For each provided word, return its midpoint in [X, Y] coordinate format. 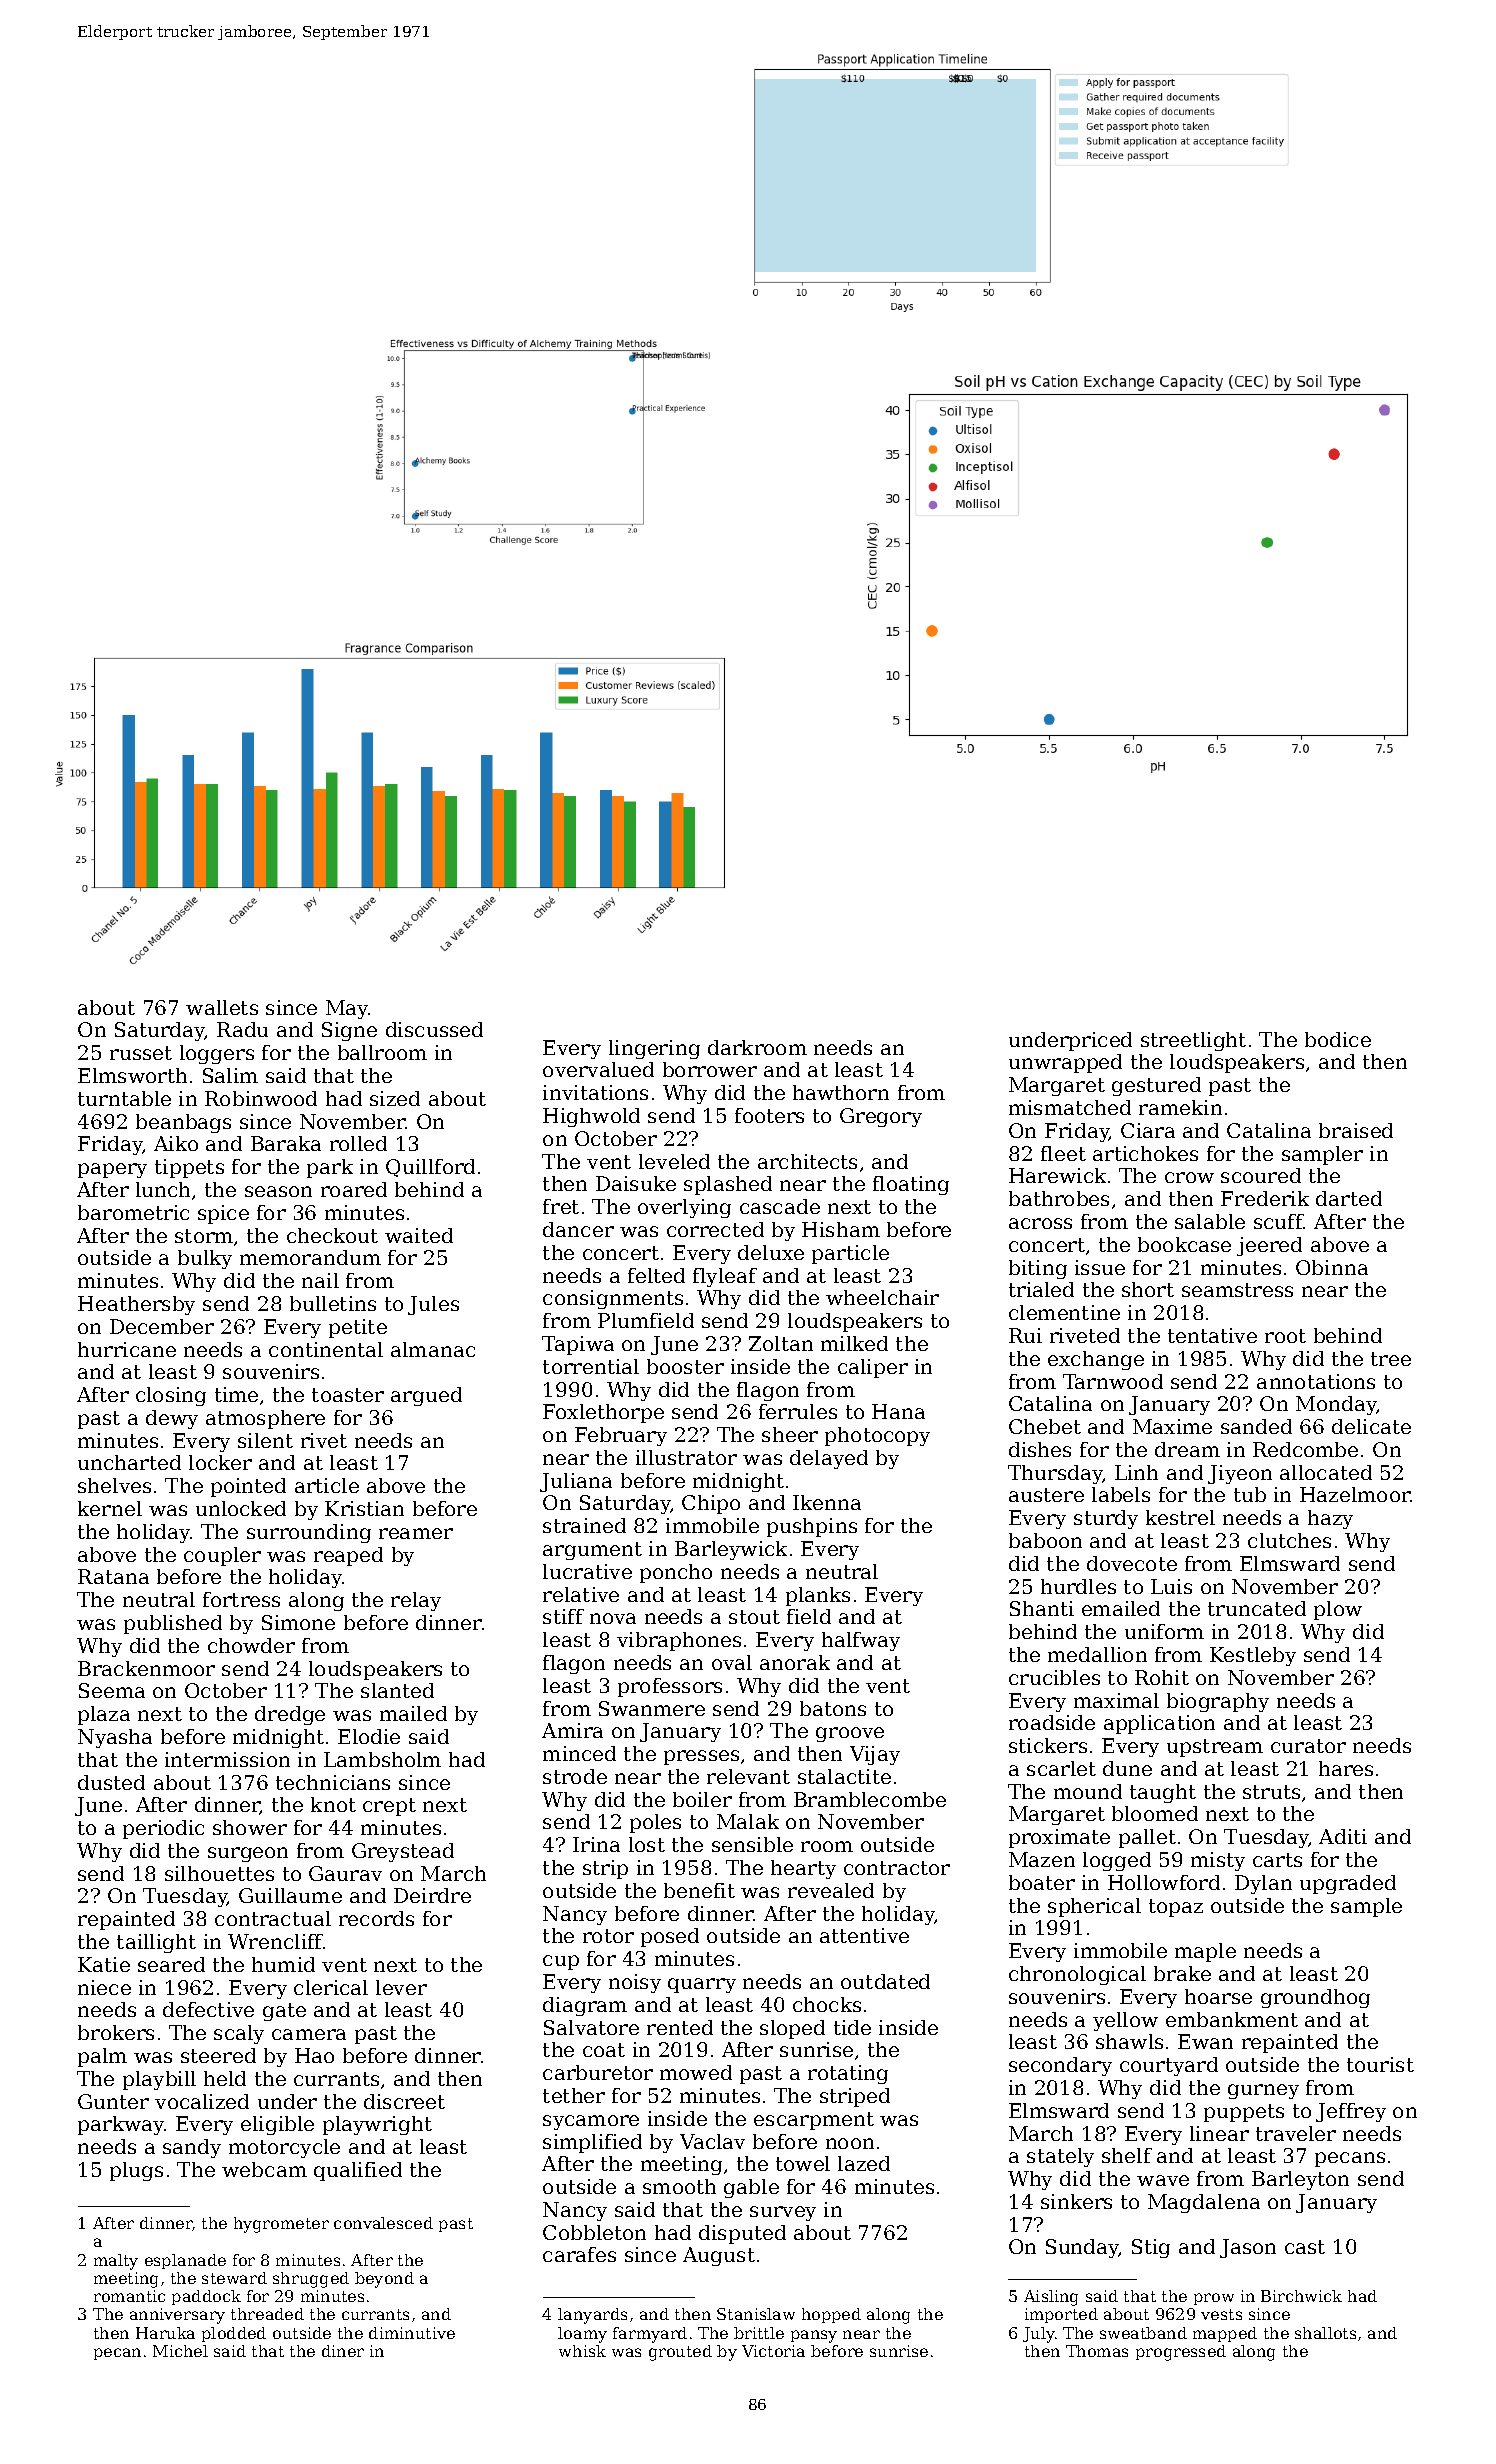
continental [326, 1349]
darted [1349, 1198]
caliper [873, 1368]
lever [401, 1987]
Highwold [591, 1117]
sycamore [591, 2122]
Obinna [1332, 1267]
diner [343, 2351]
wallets [222, 1007]
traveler [1296, 2133]
